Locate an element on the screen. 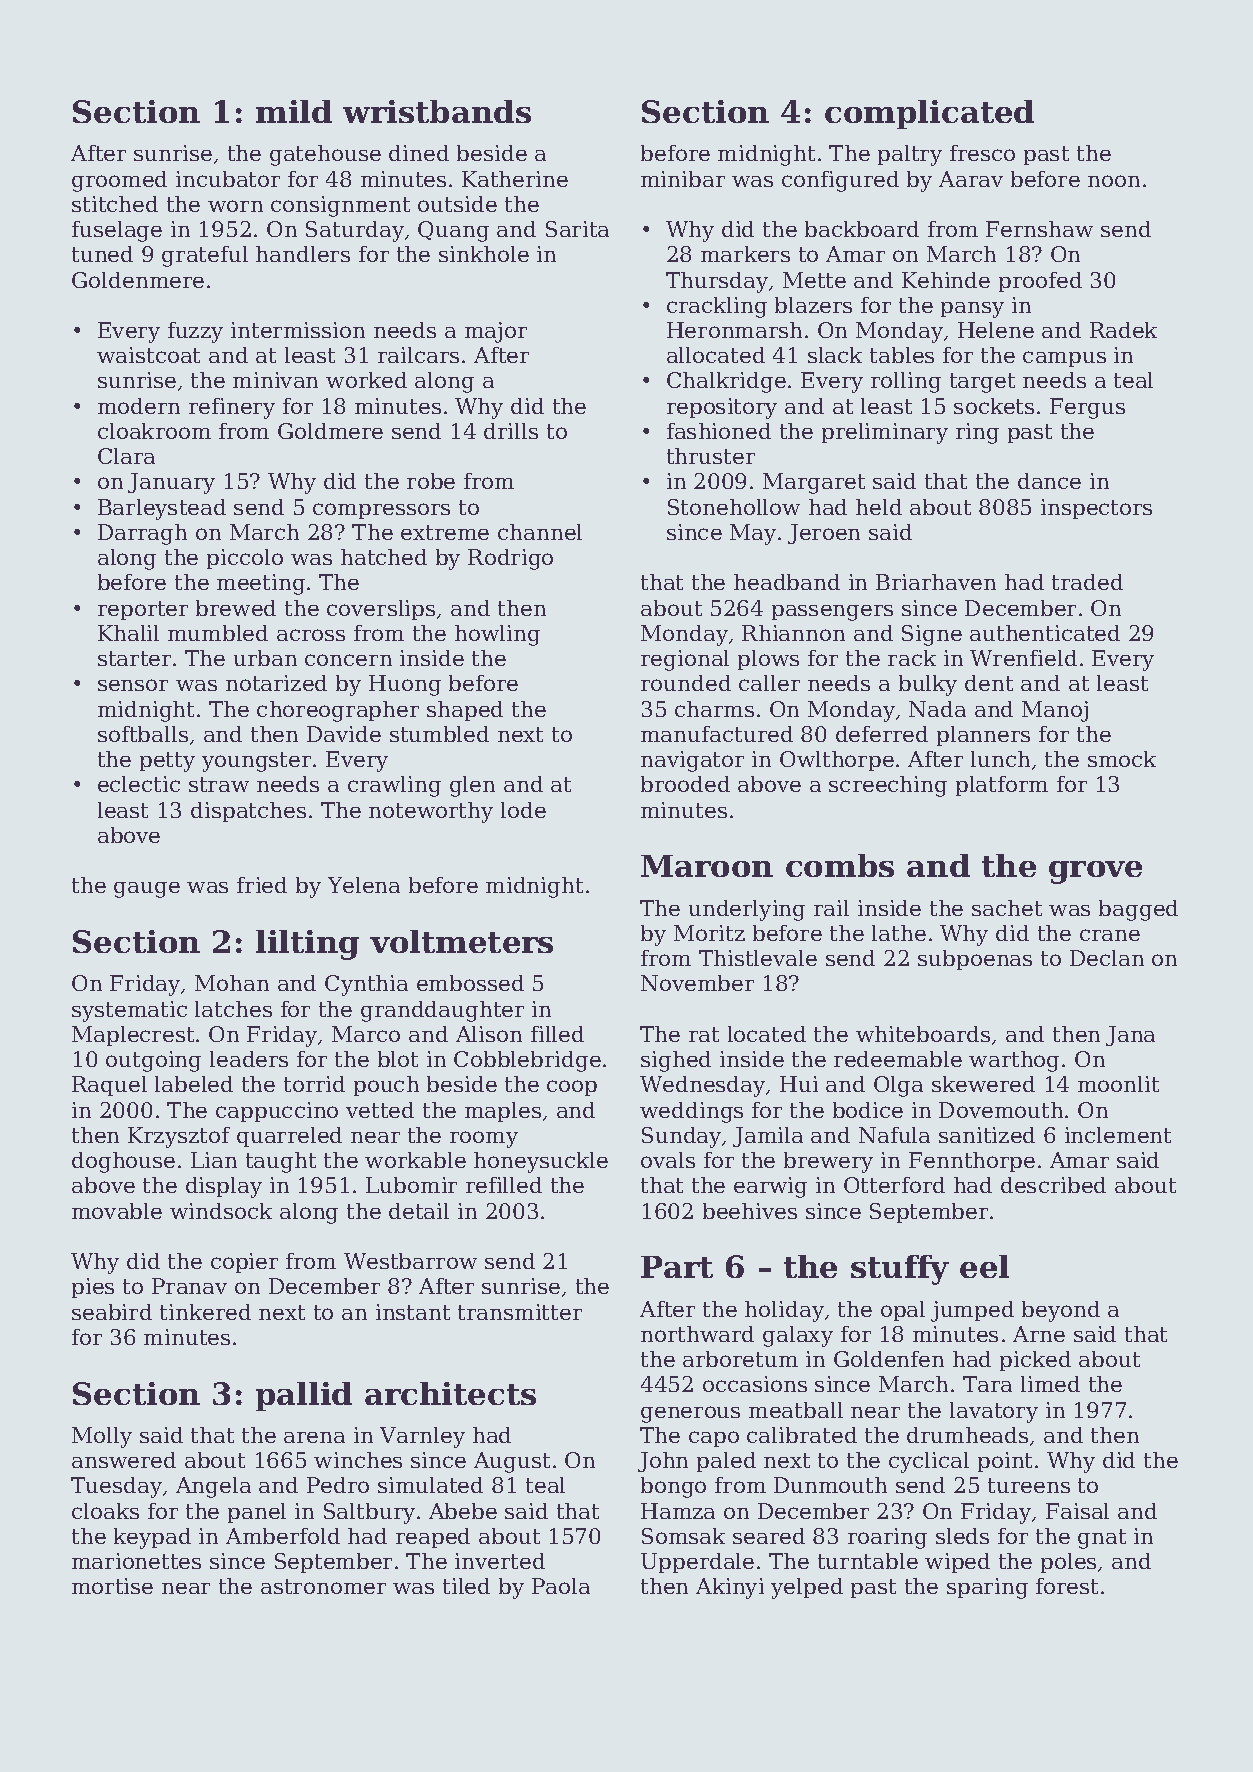 This screenshot has height=1772, width=1253. navigator is located at coordinates (692, 761).
